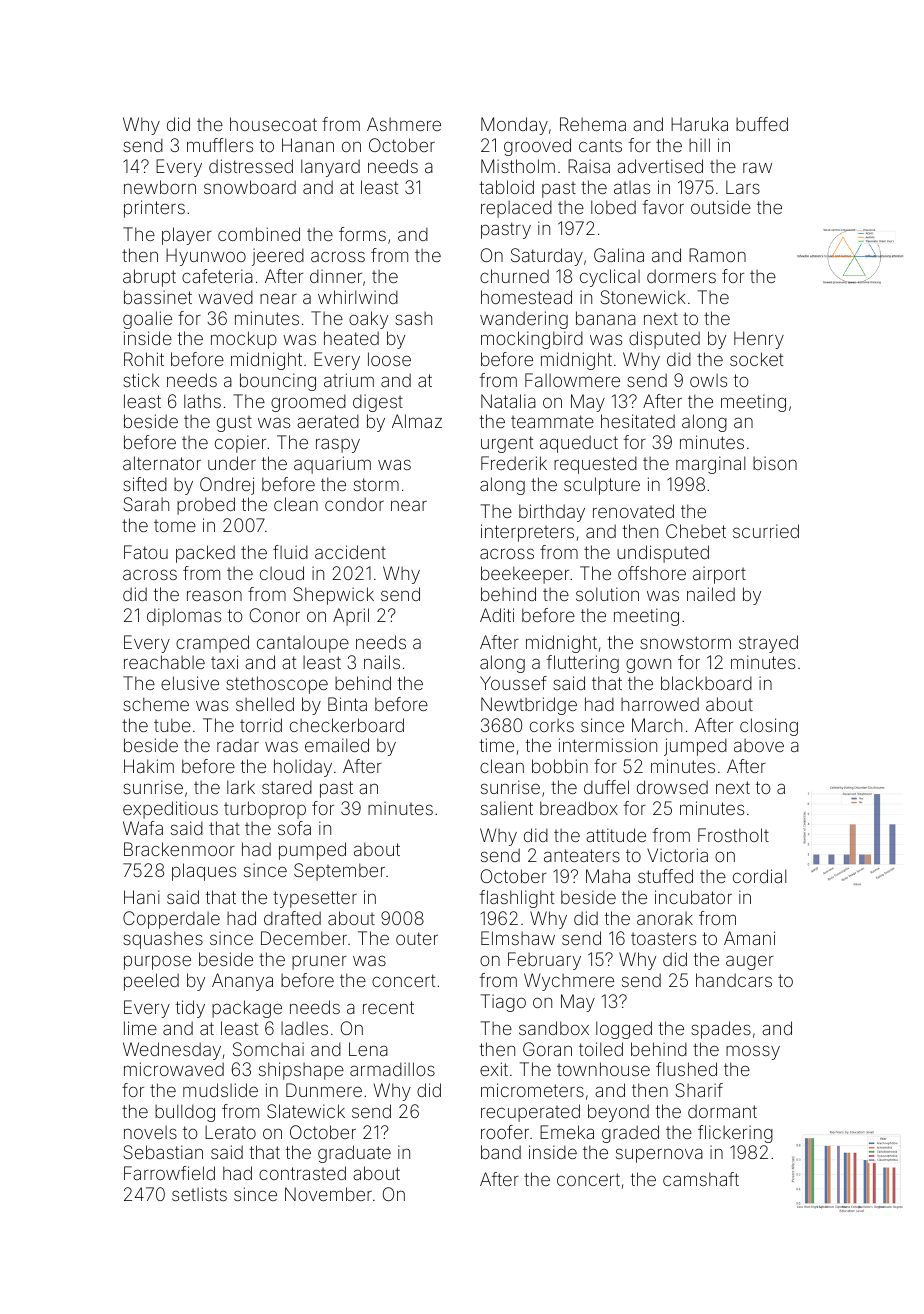 The width and height of the image is (924, 1314). I want to click on favor, so click(663, 207).
